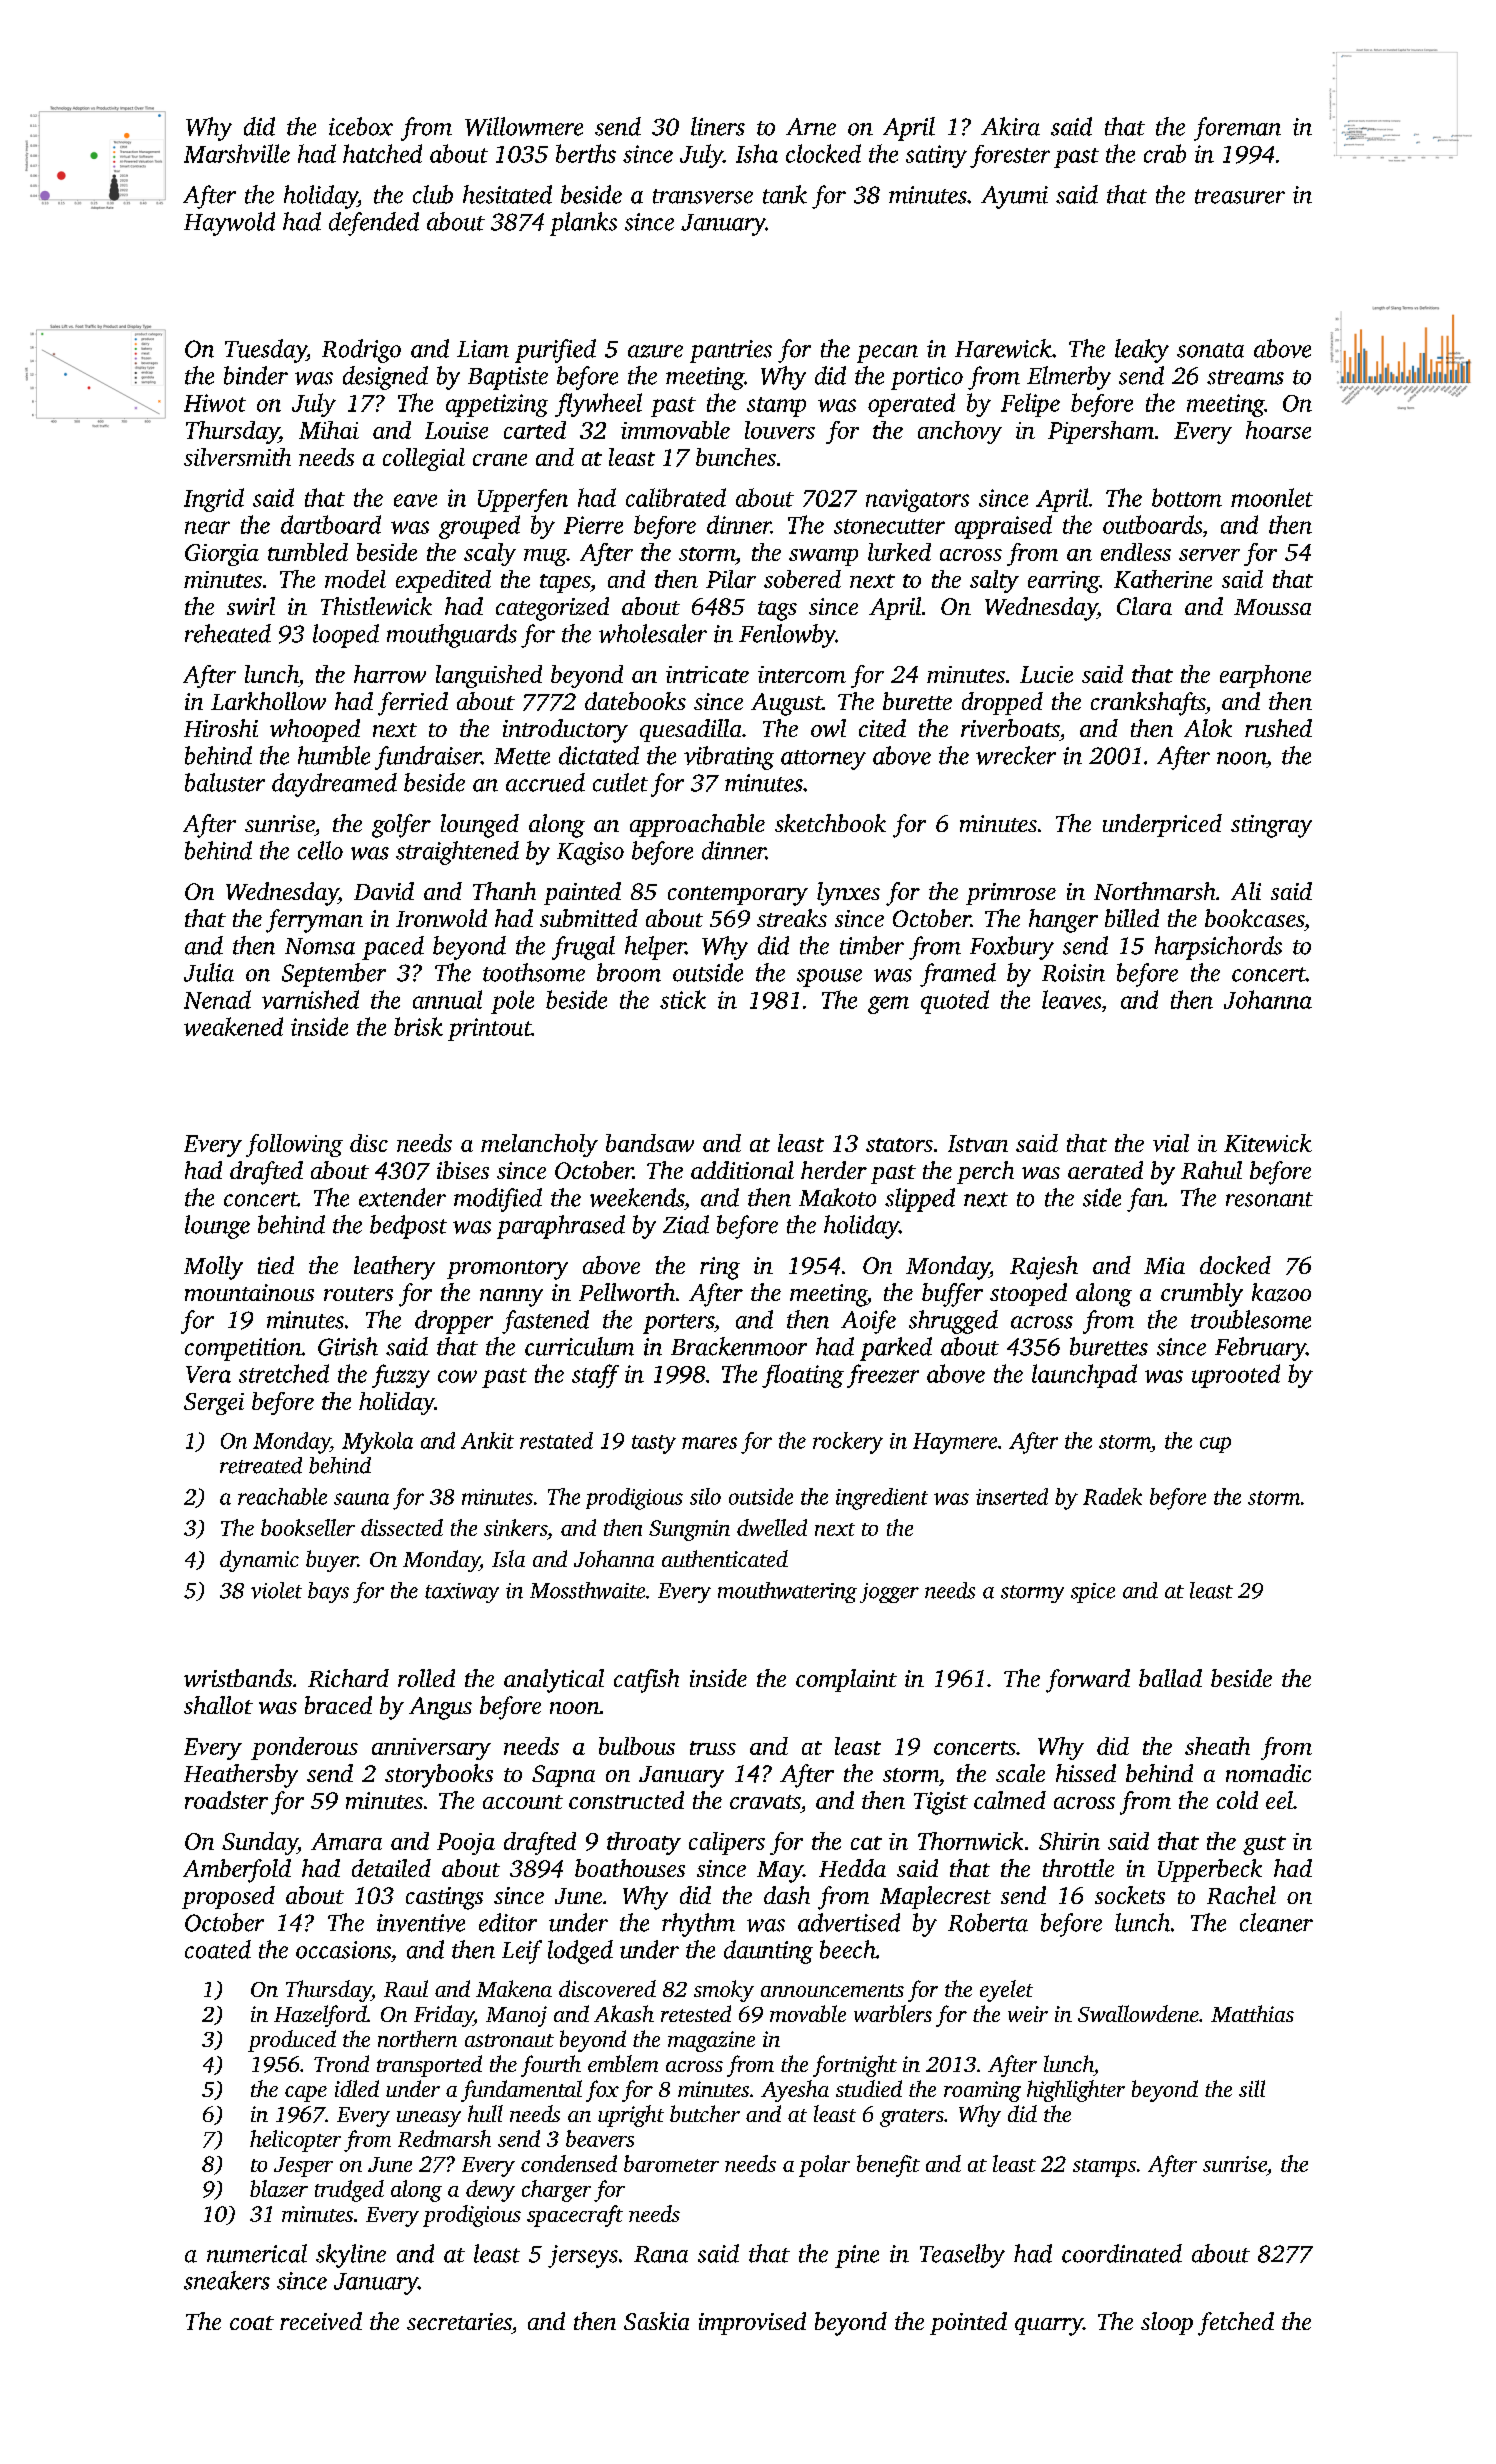 The height and width of the screenshot is (2464, 1496). What do you see at coordinates (429, 2066) in the screenshot?
I see `transported` at bounding box center [429, 2066].
